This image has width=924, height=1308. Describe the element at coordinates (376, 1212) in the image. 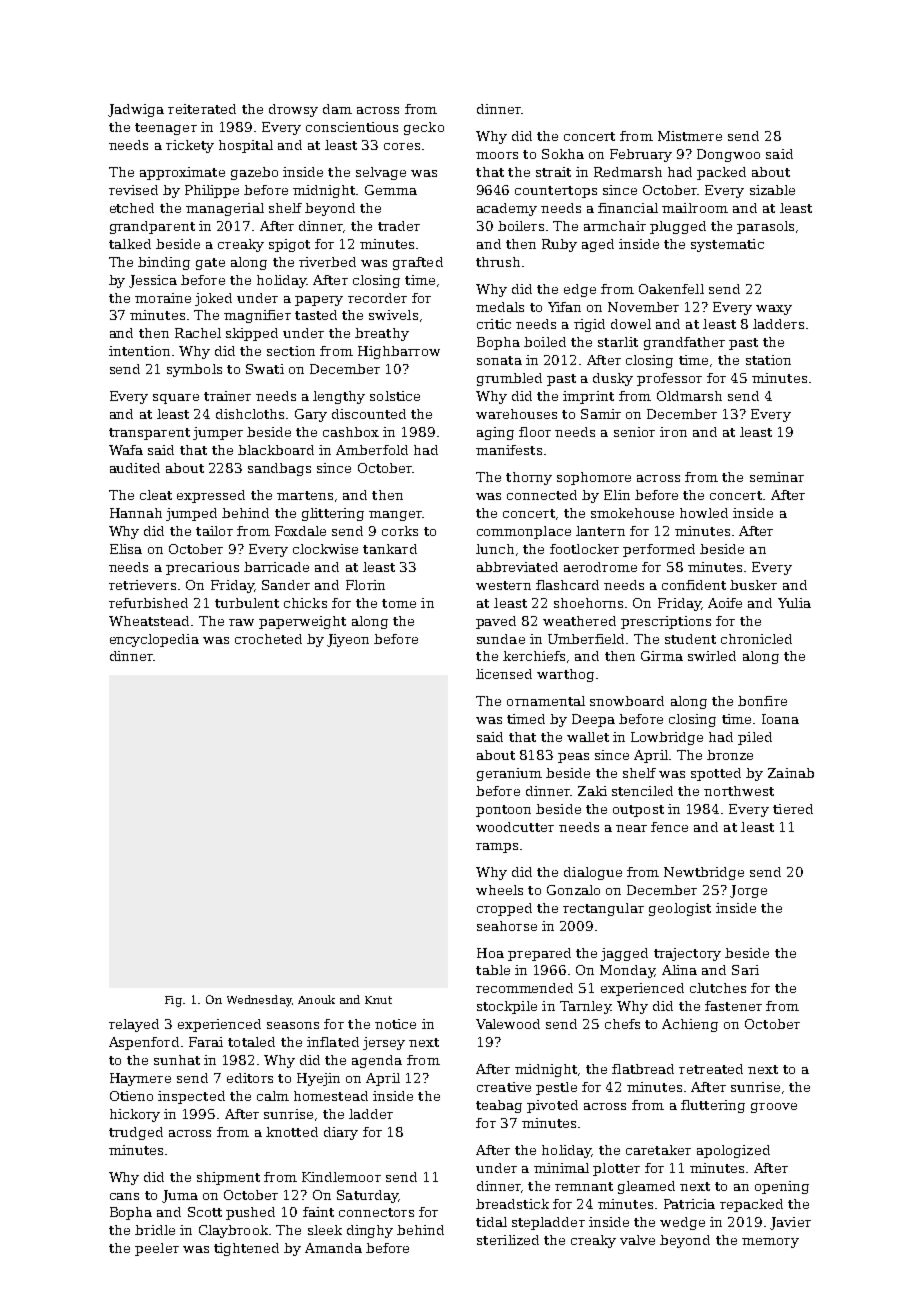

I see `connectors` at that location.
